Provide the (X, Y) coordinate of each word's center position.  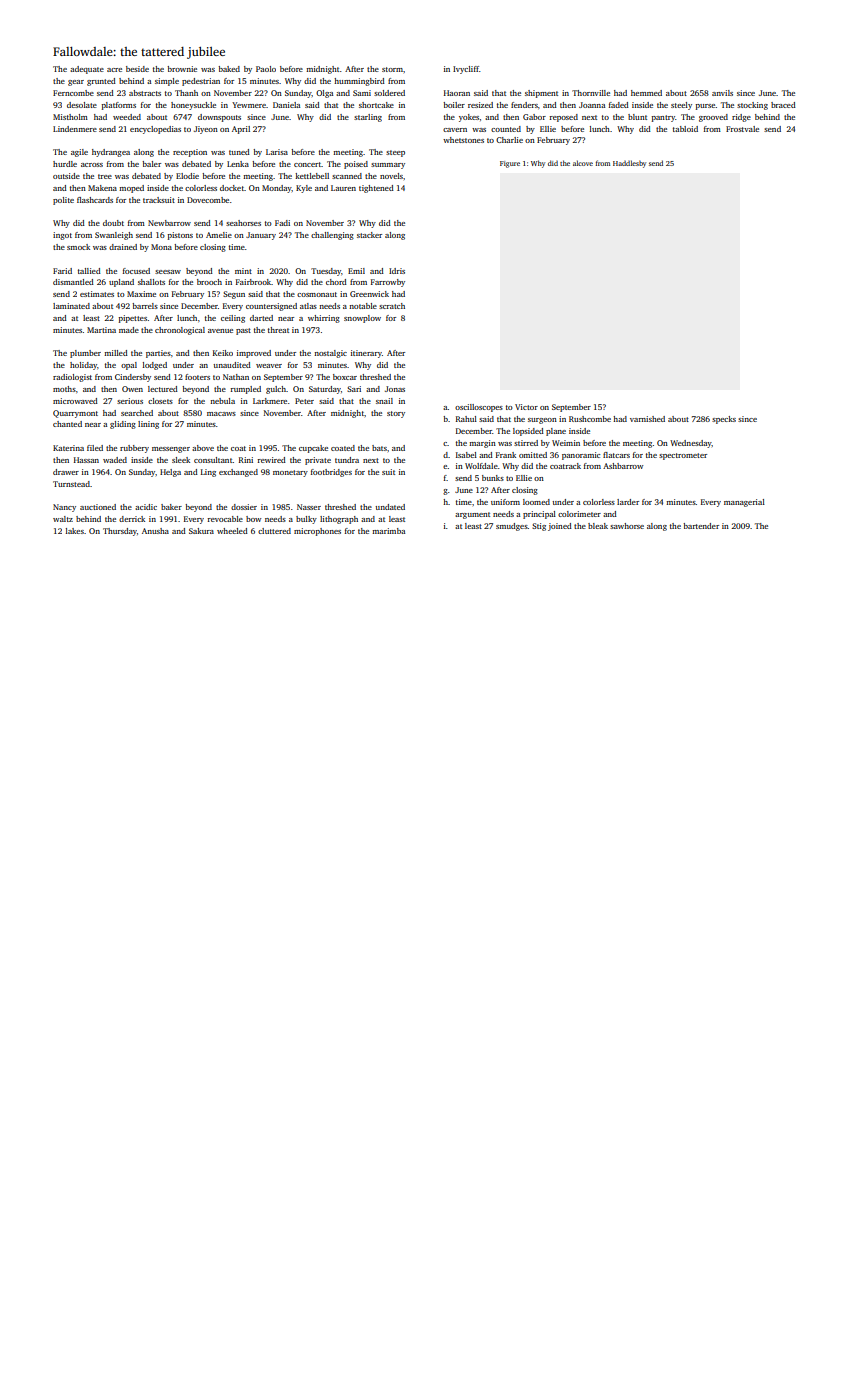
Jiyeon (206, 130)
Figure (510, 164)
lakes (75, 531)
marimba (388, 531)
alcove (583, 163)
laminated (71, 306)
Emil (356, 271)
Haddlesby (629, 164)
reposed (563, 118)
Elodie (187, 176)
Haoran (457, 93)
